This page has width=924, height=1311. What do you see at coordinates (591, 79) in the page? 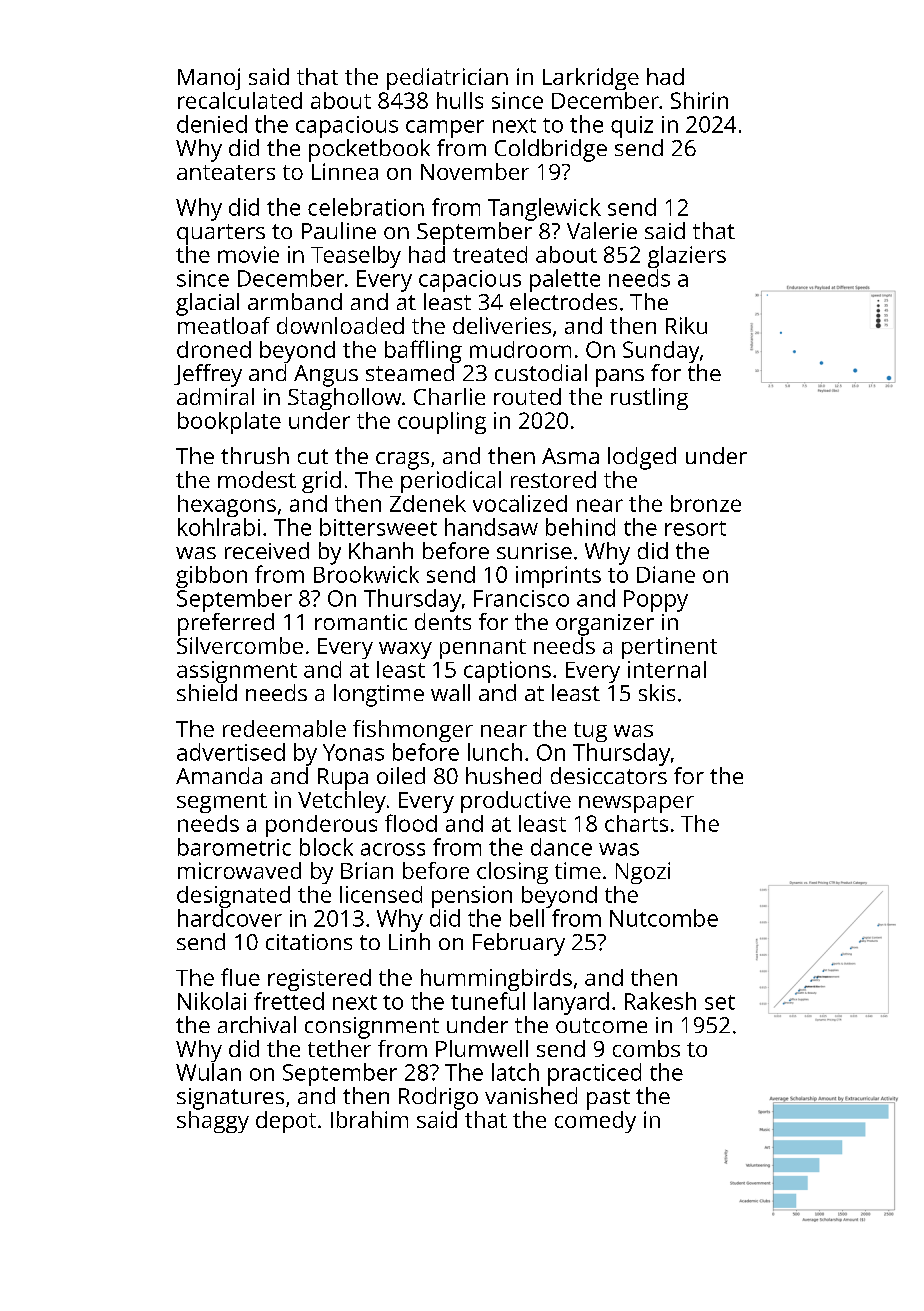
I see `Larkridge` at bounding box center [591, 79].
